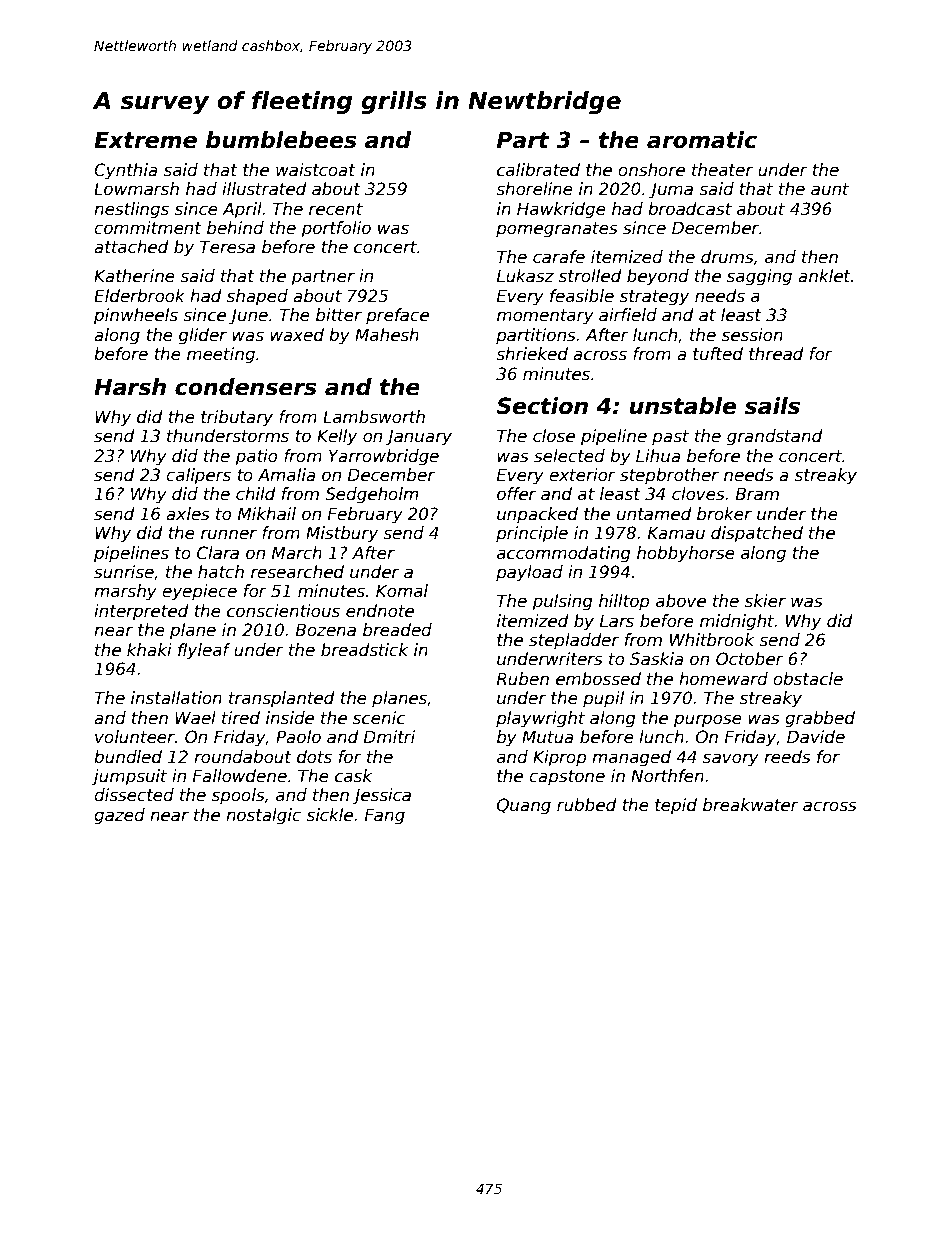  Describe the element at coordinates (702, 140) in the image. I see `aromatic` at that location.
